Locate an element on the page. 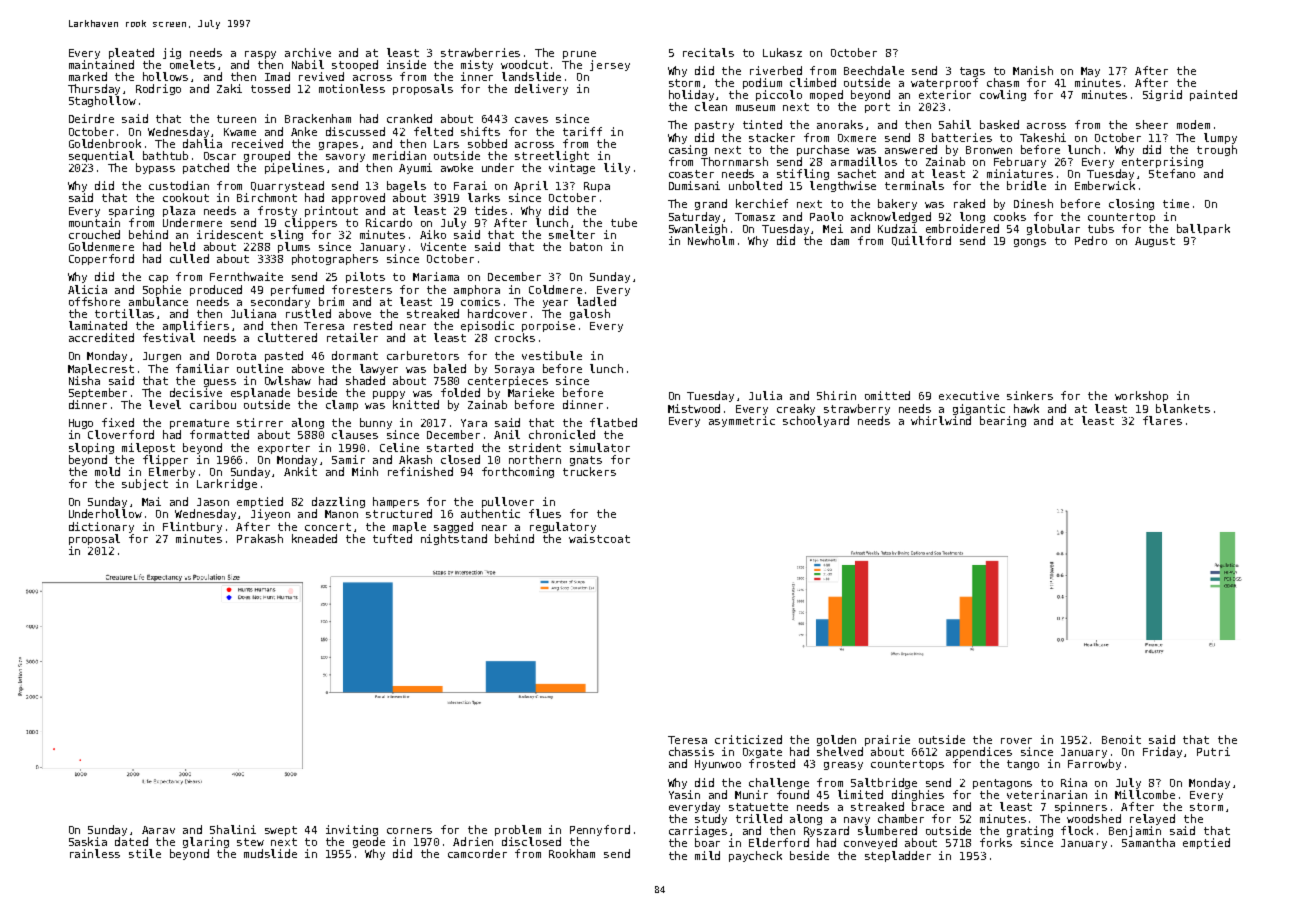  tags is located at coordinates (972, 72).
